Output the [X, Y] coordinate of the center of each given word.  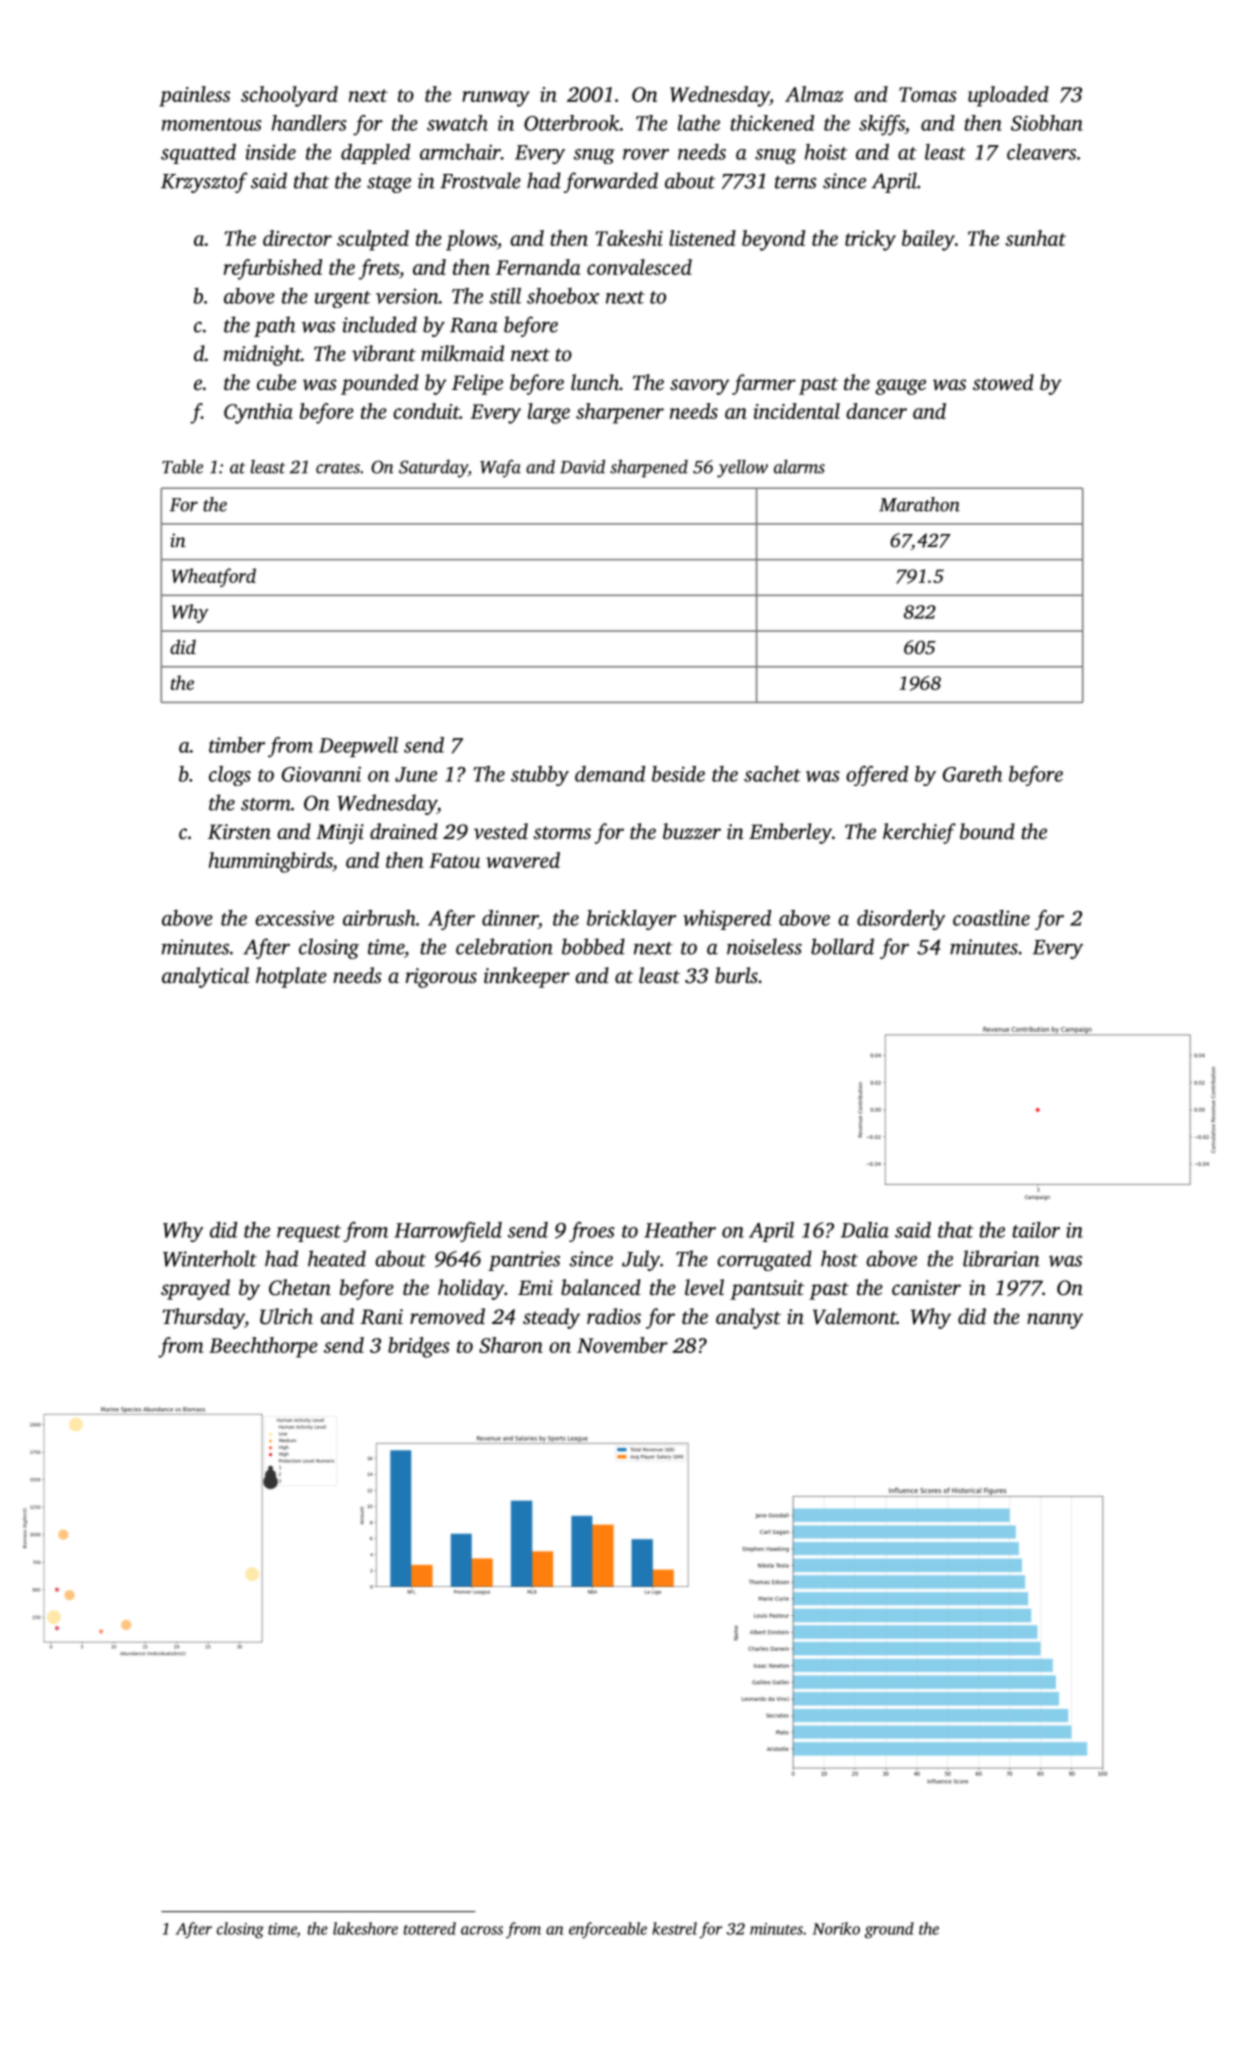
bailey [928, 240]
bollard [842, 946]
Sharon [511, 1345]
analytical [205, 977]
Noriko [836, 1928]
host [839, 1258]
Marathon [919, 504]
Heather [680, 1230]
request [309, 1233]
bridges [419, 1347]
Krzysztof [204, 182]
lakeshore [365, 1928]
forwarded [611, 182]
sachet [772, 774]
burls [736, 975]
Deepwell [358, 747]
